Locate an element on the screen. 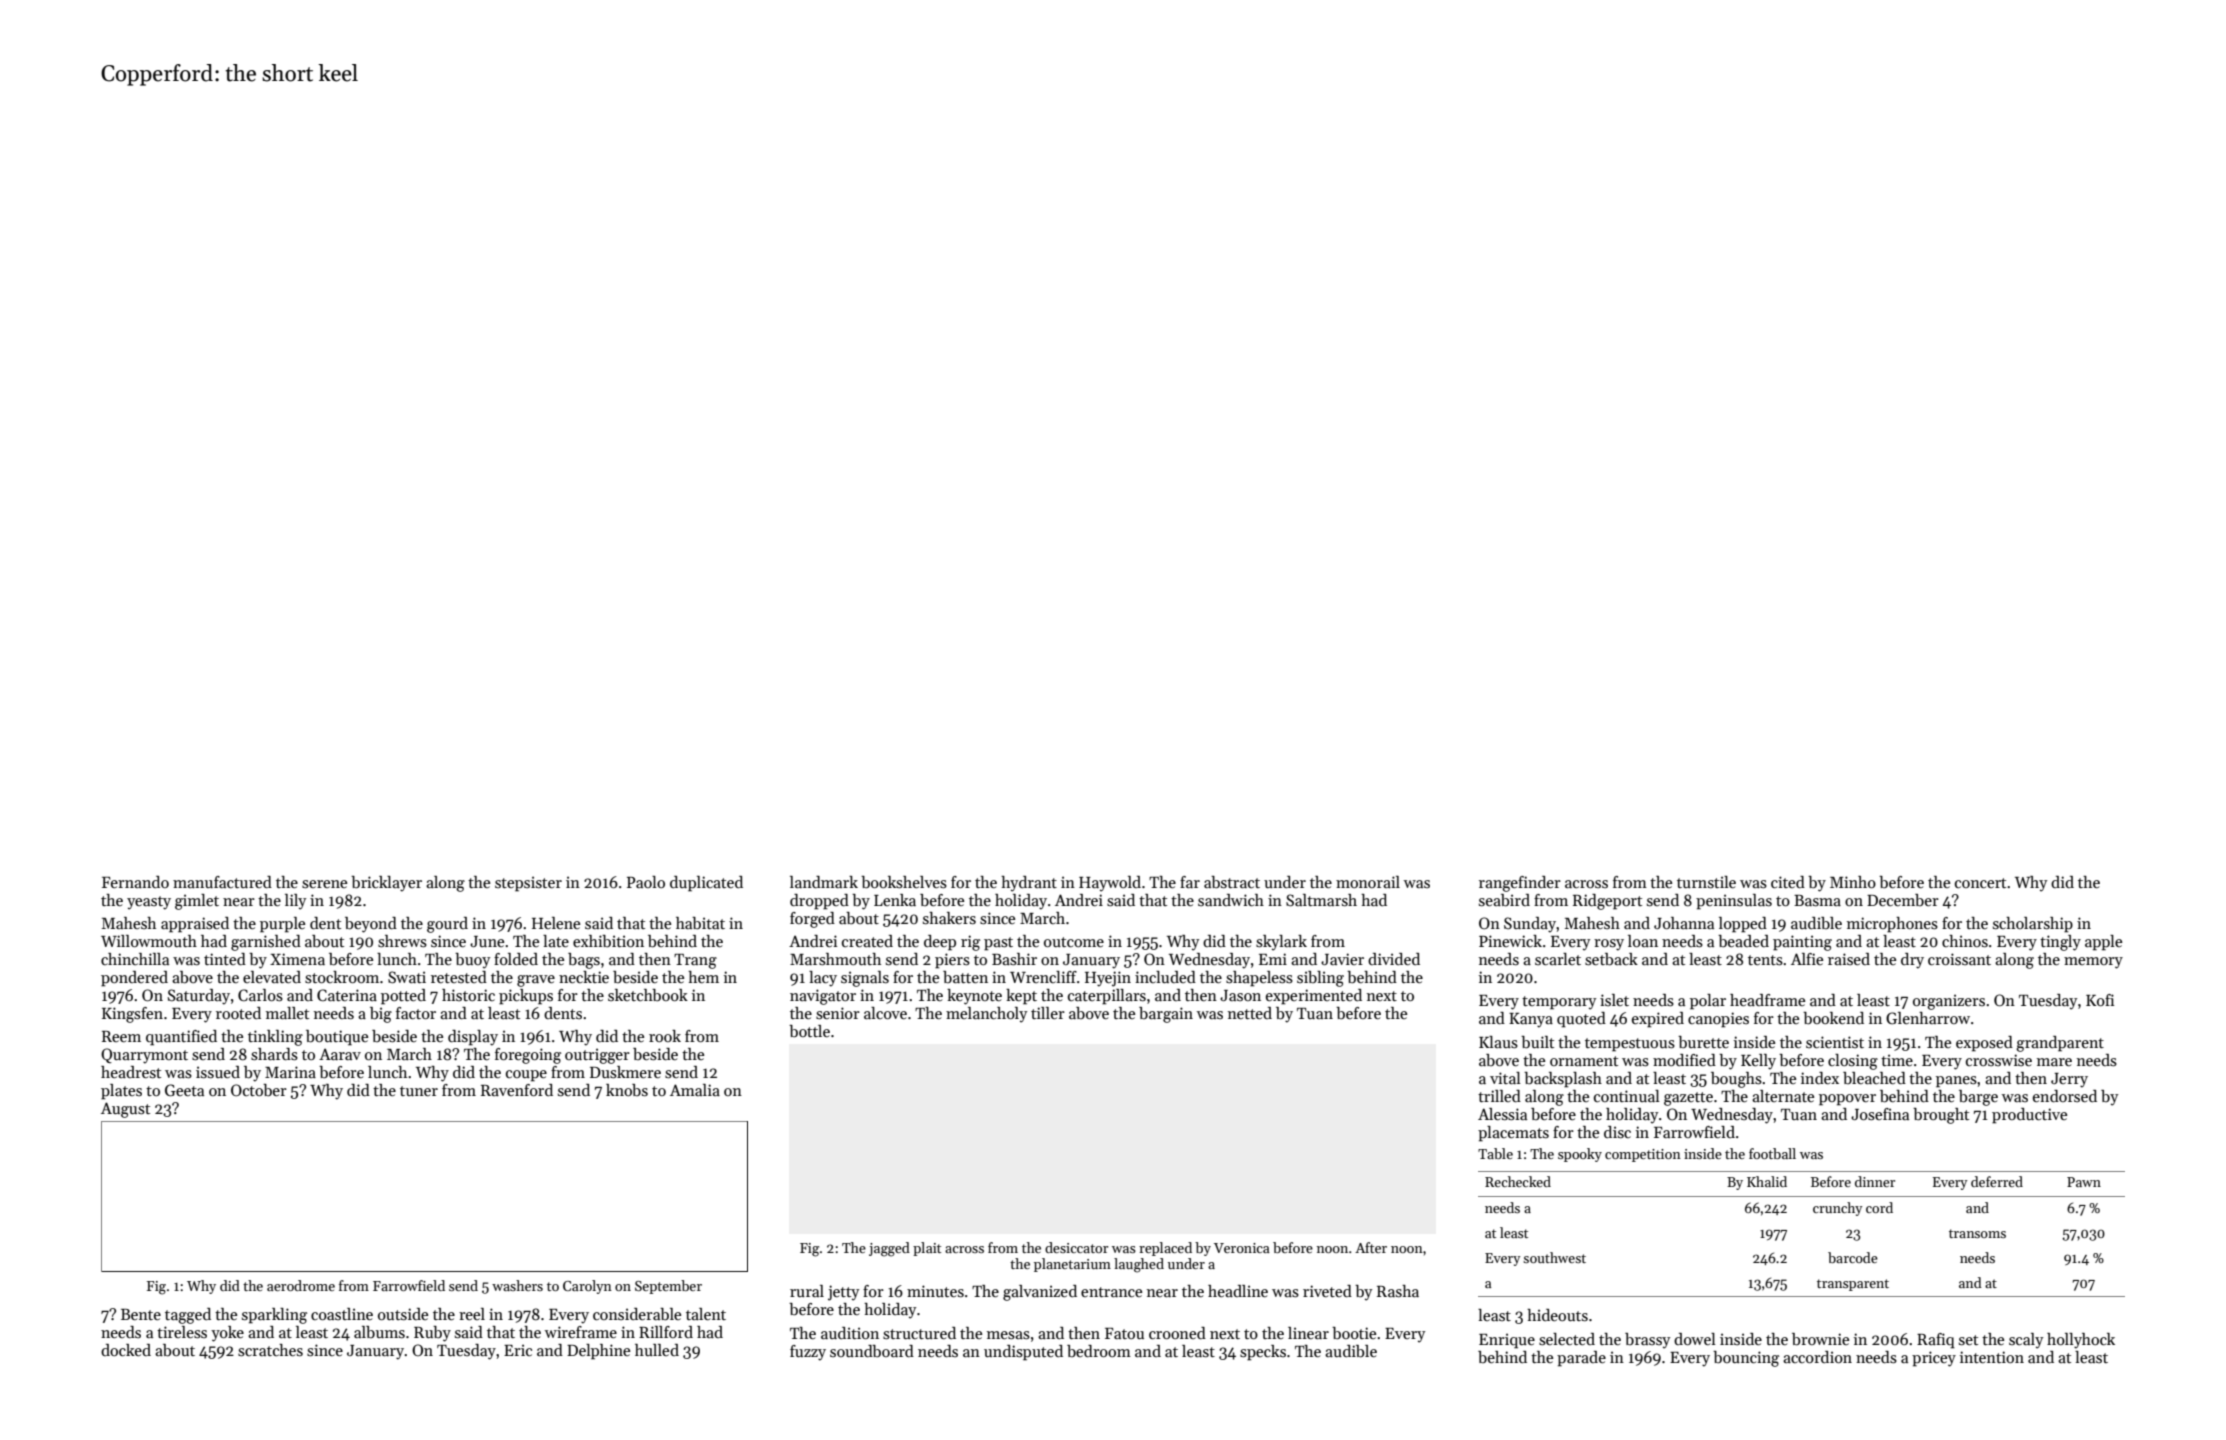 This screenshot has width=2226, height=1440. August is located at coordinates (125, 1110).
